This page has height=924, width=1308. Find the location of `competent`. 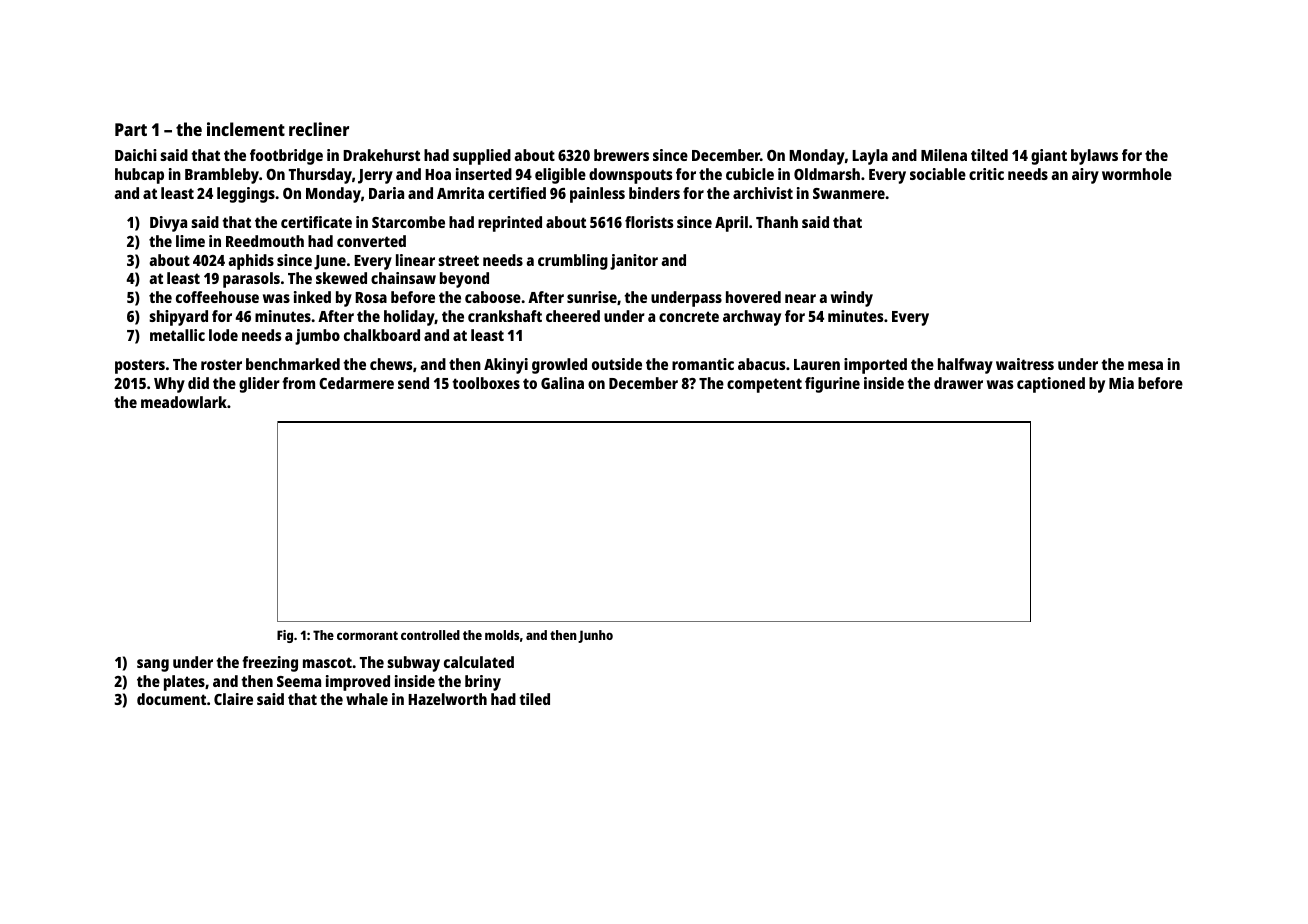

competent is located at coordinates (764, 385).
